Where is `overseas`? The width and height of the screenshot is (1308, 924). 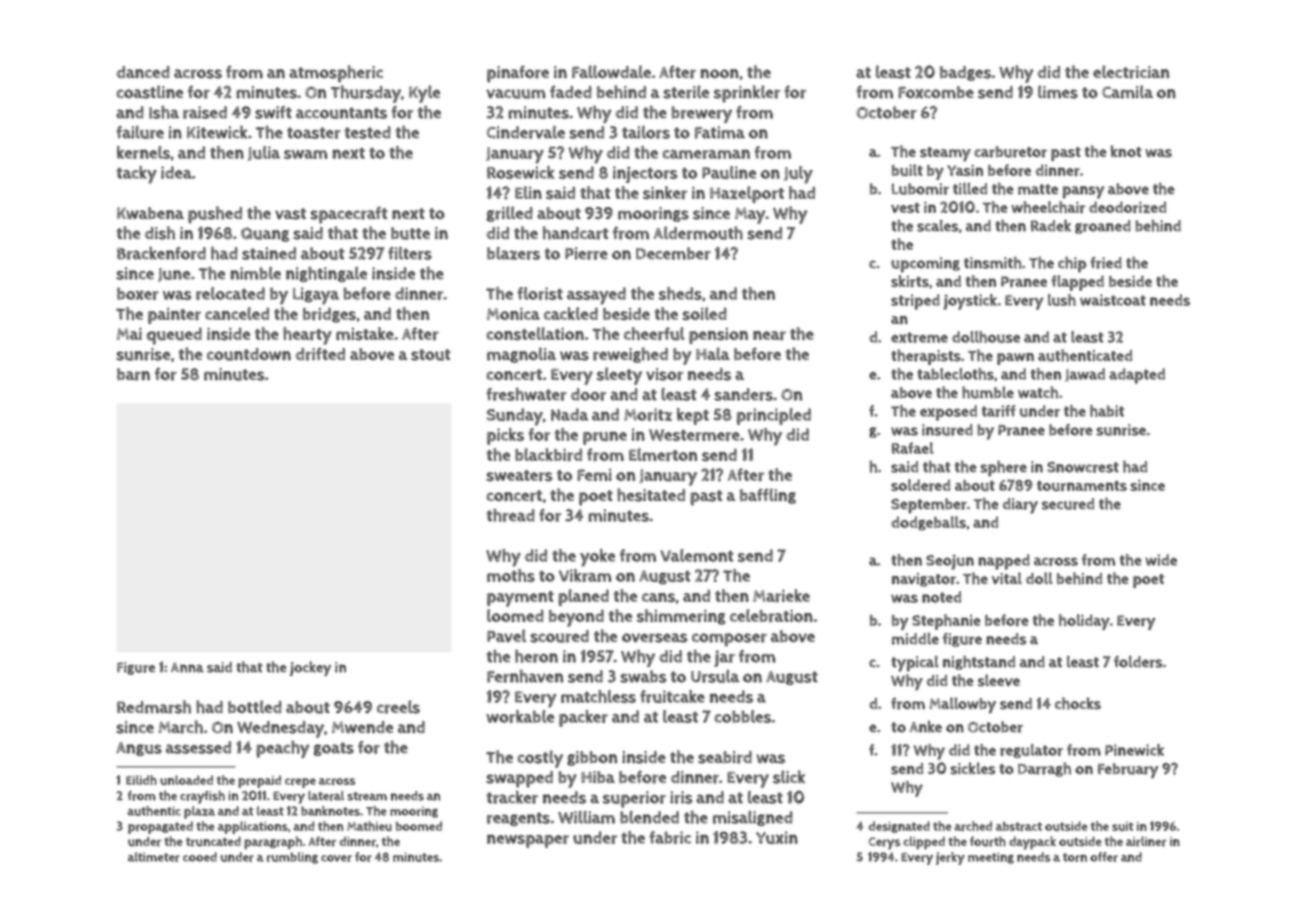
overseas is located at coordinates (655, 638).
